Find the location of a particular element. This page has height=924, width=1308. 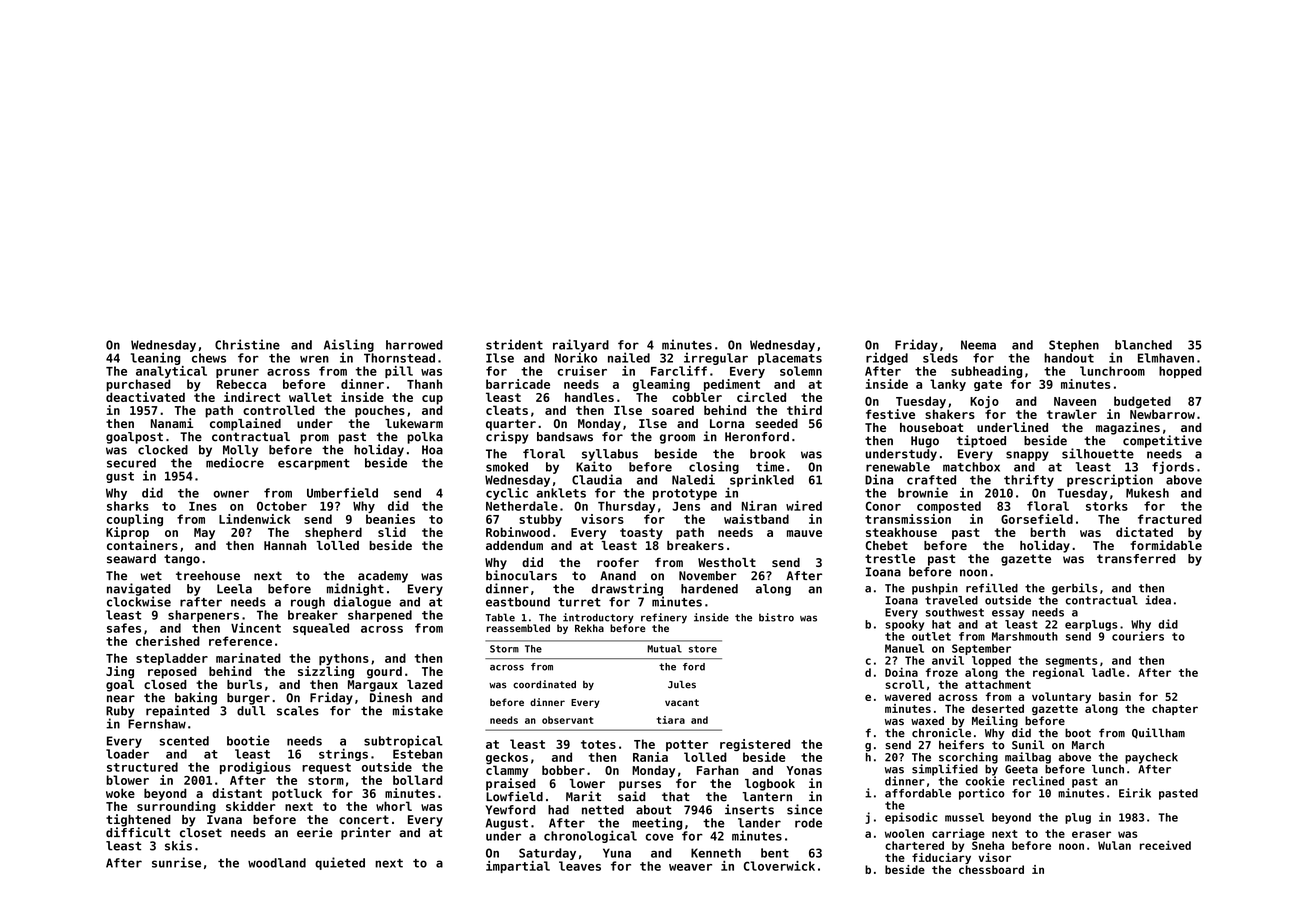

Christine is located at coordinates (247, 344).
